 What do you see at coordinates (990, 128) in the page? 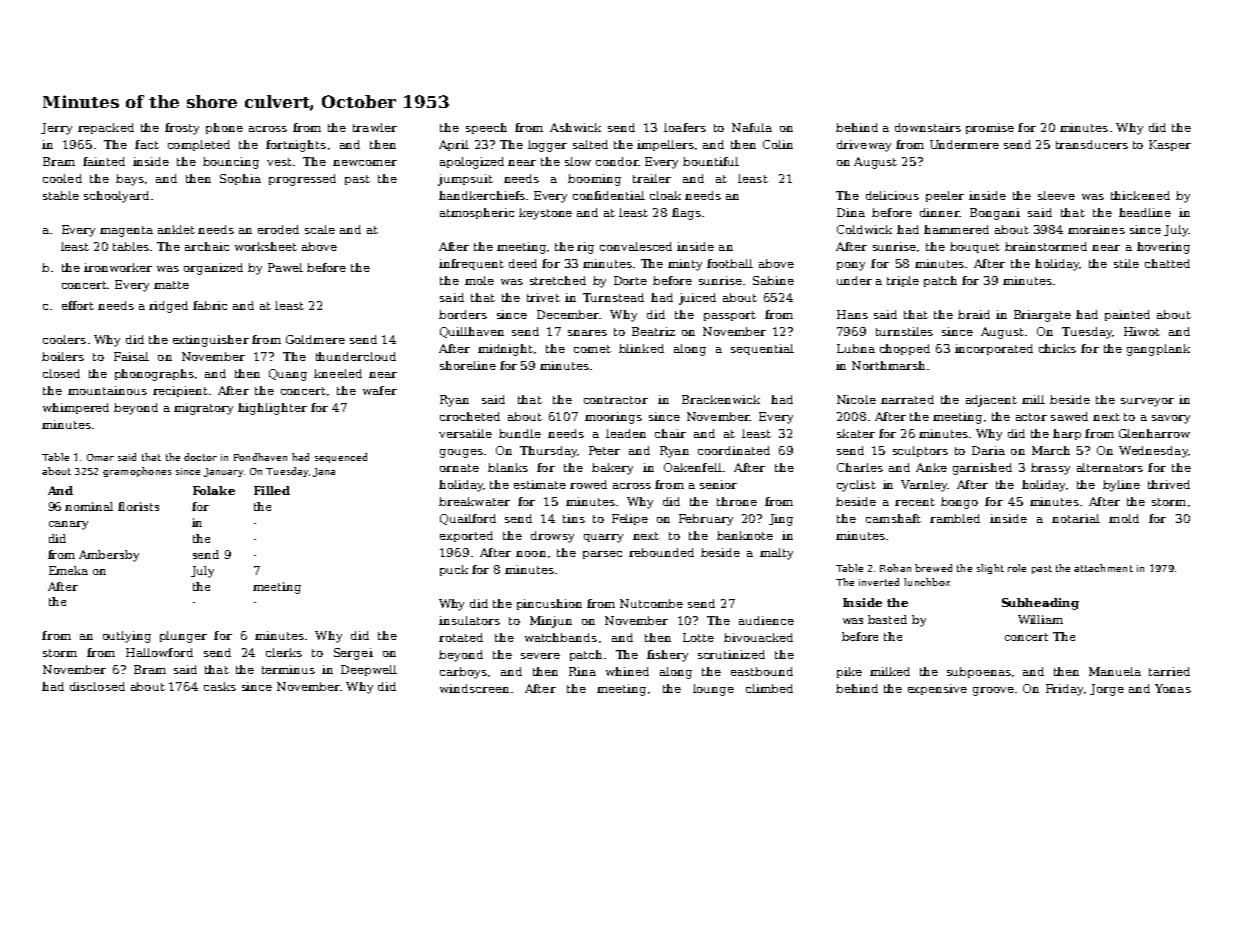
I see `promise` at bounding box center [990, 128].
